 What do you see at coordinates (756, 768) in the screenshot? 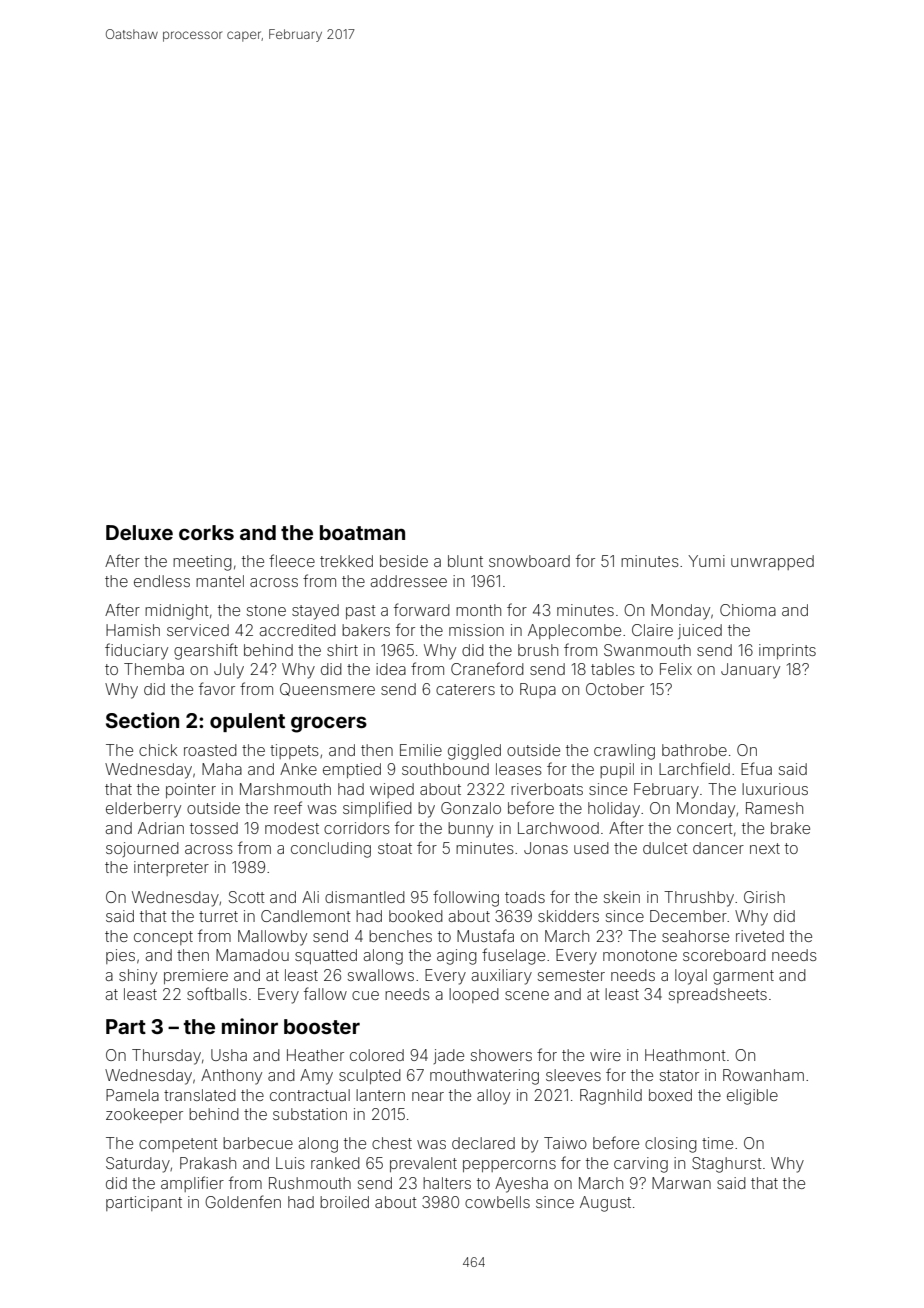
I see `Efua` at bounding box center [756, 768].
